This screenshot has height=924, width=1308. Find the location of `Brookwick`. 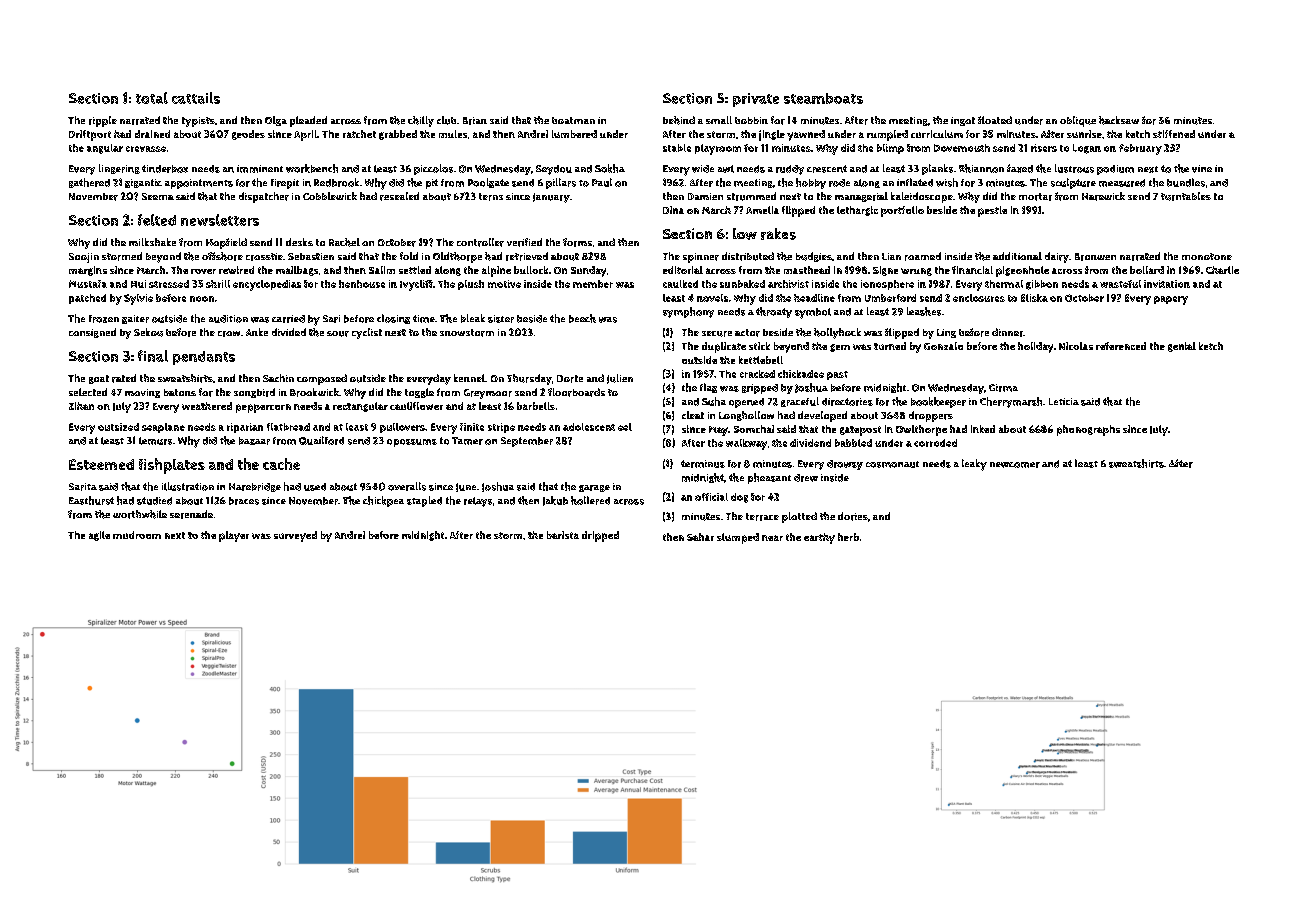

Brookwick is located at coordinates (314, 392).
